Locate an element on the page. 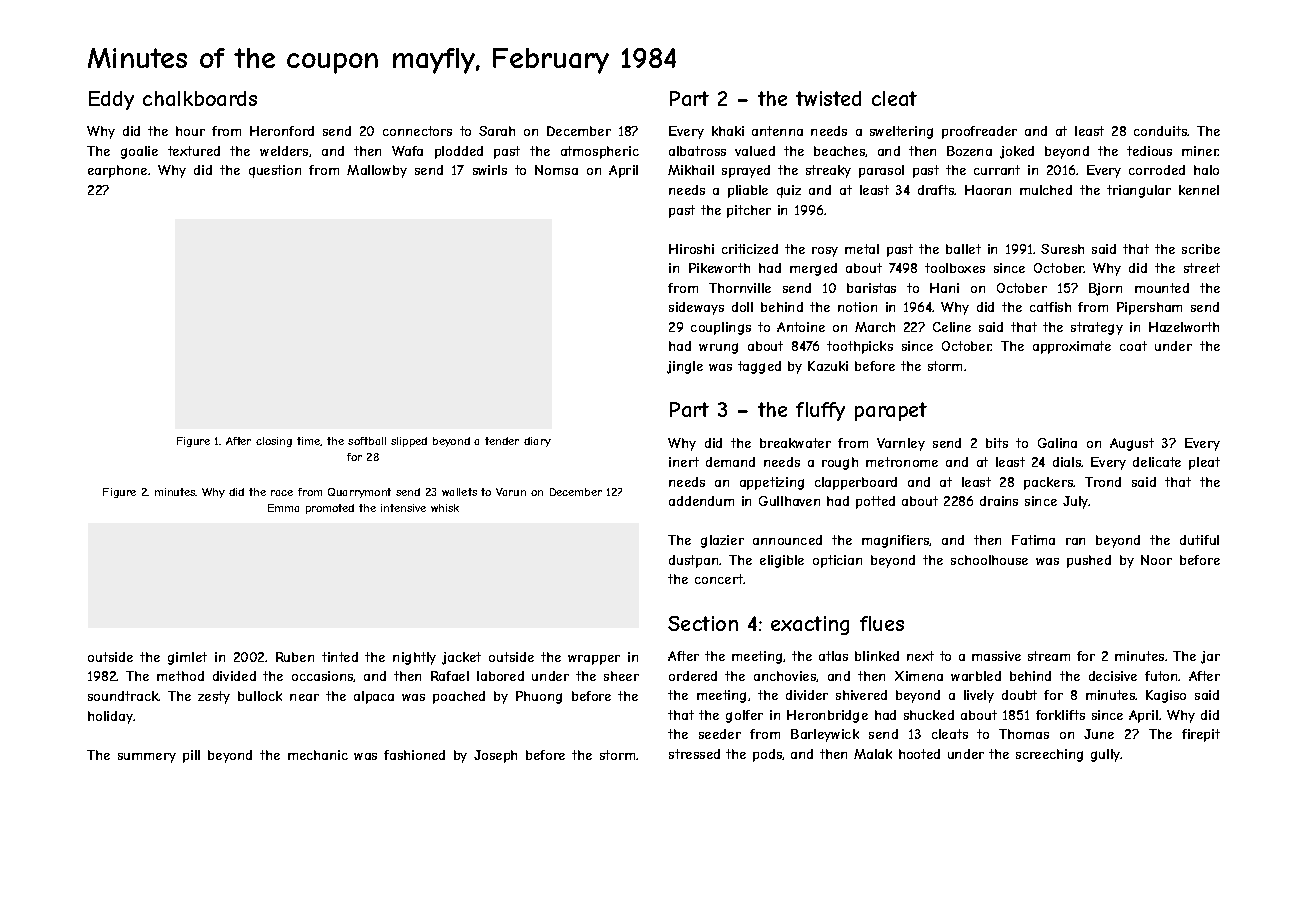 The height and width of the image is (924, 1308). twisted is located at coordinates (828, 98).
